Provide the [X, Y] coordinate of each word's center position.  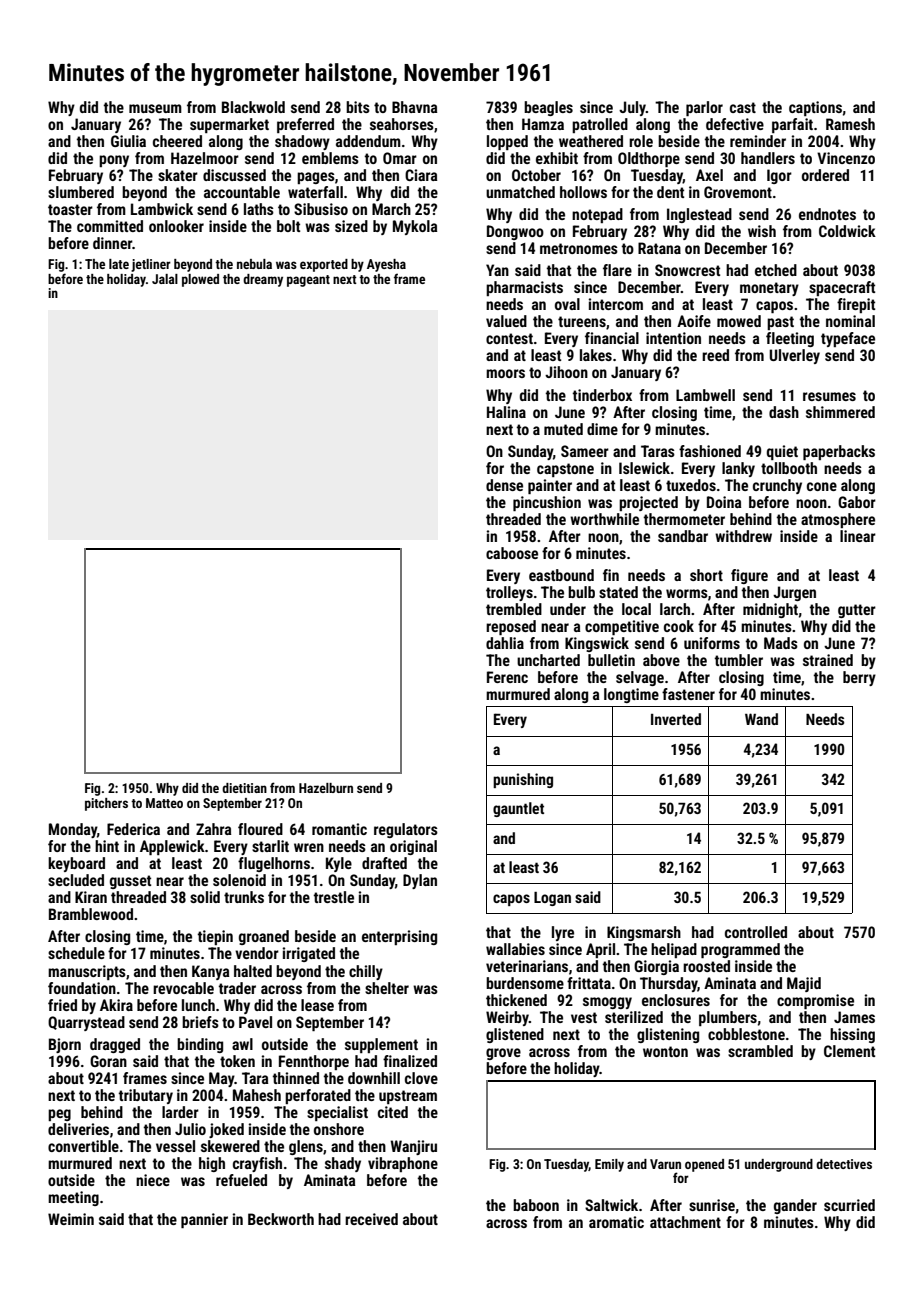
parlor [704, 108]
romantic [339, 829]
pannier [204, 1220]
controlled [756, 932]
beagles [548, 108]
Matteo [164, 803]
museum [155, 108]
